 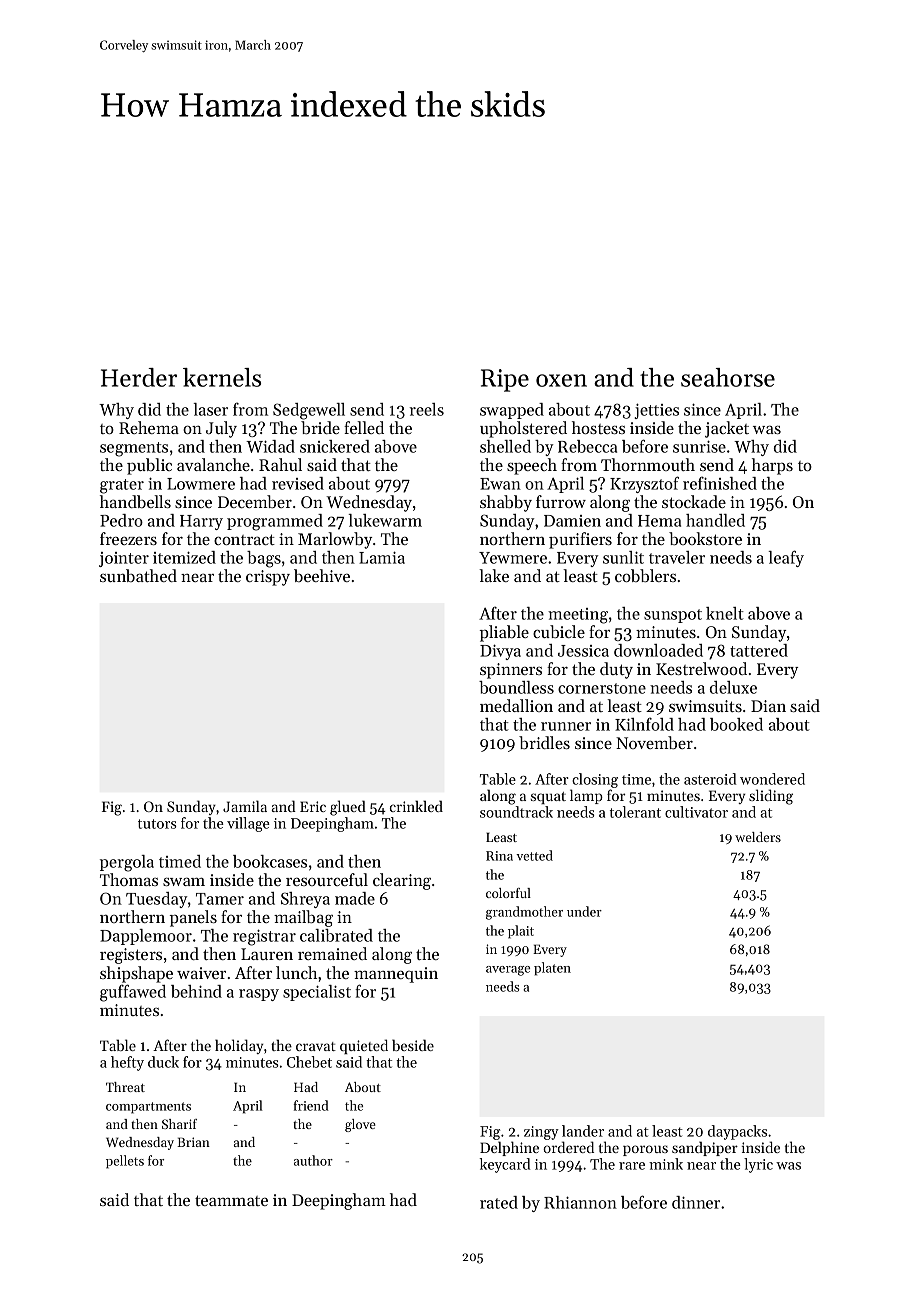 What do you see at coordinates (505, 380) in the document?
I see `Ripe` at bounding box center [505, 380].
